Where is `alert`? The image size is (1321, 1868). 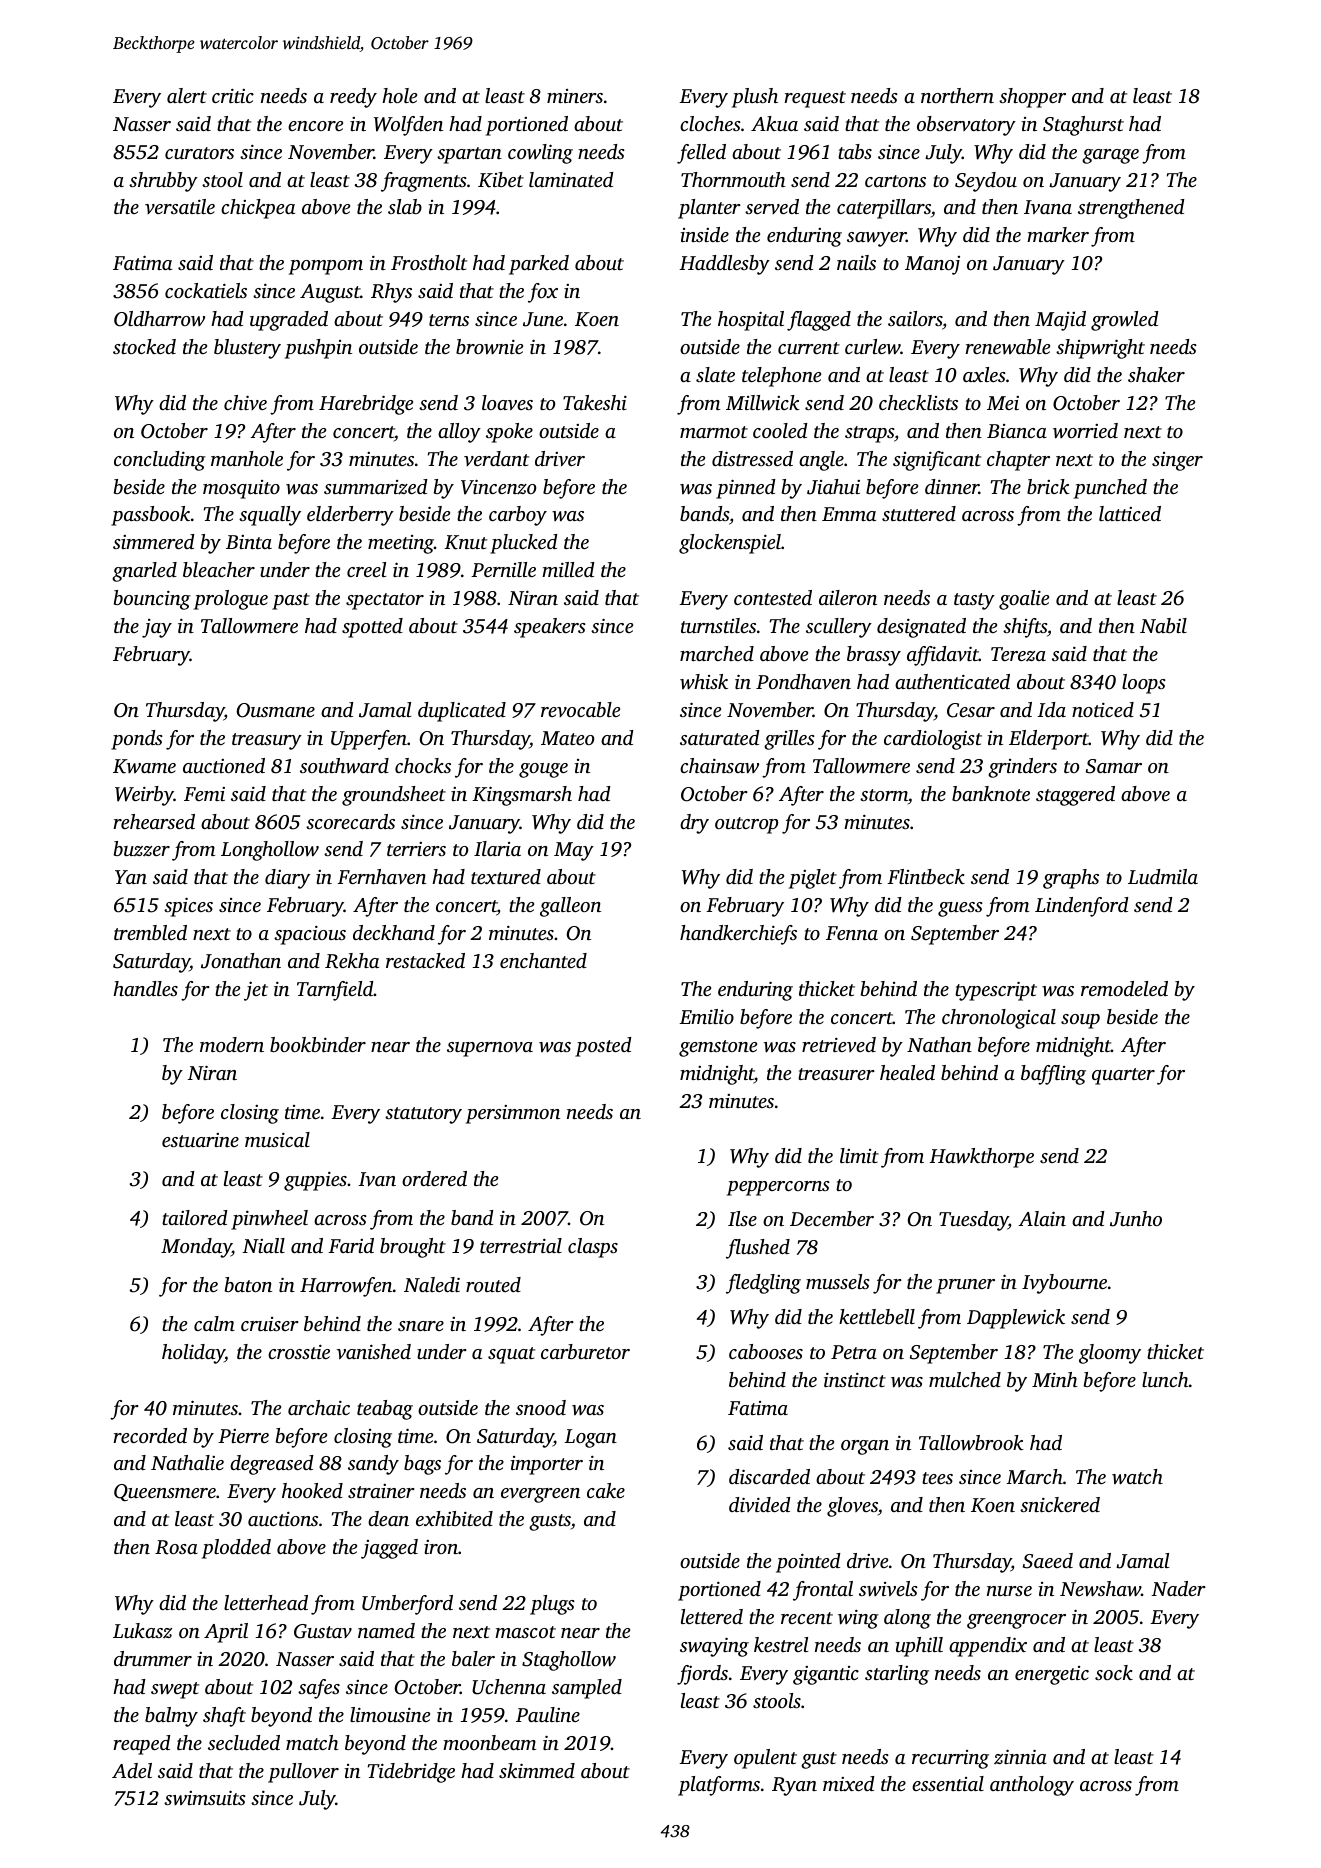
alert is located at coordinates (187, 95).
